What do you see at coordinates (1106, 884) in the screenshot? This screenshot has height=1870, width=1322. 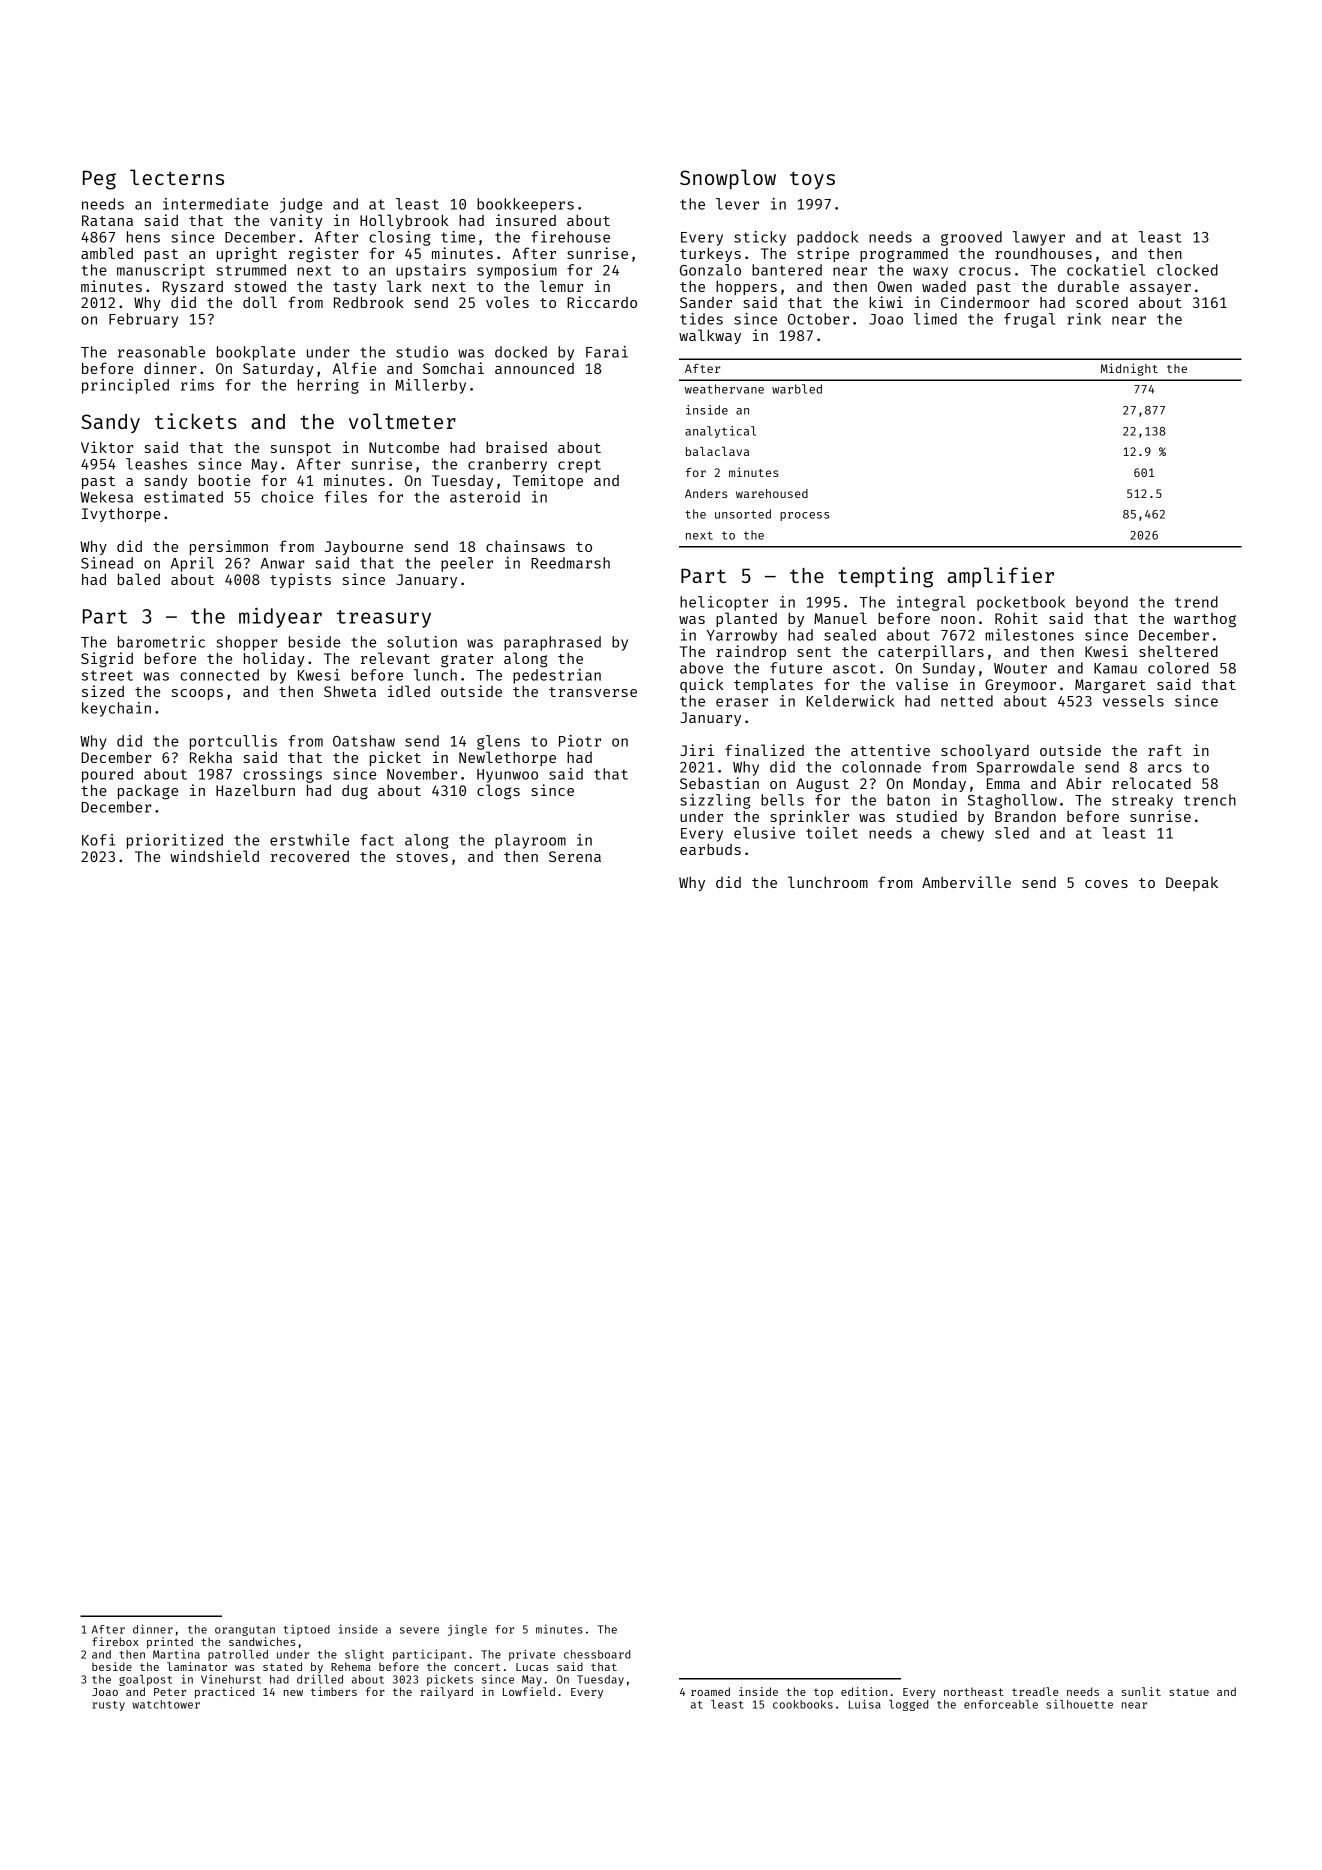 I see `coves` at bounding box center [1106, 884].
